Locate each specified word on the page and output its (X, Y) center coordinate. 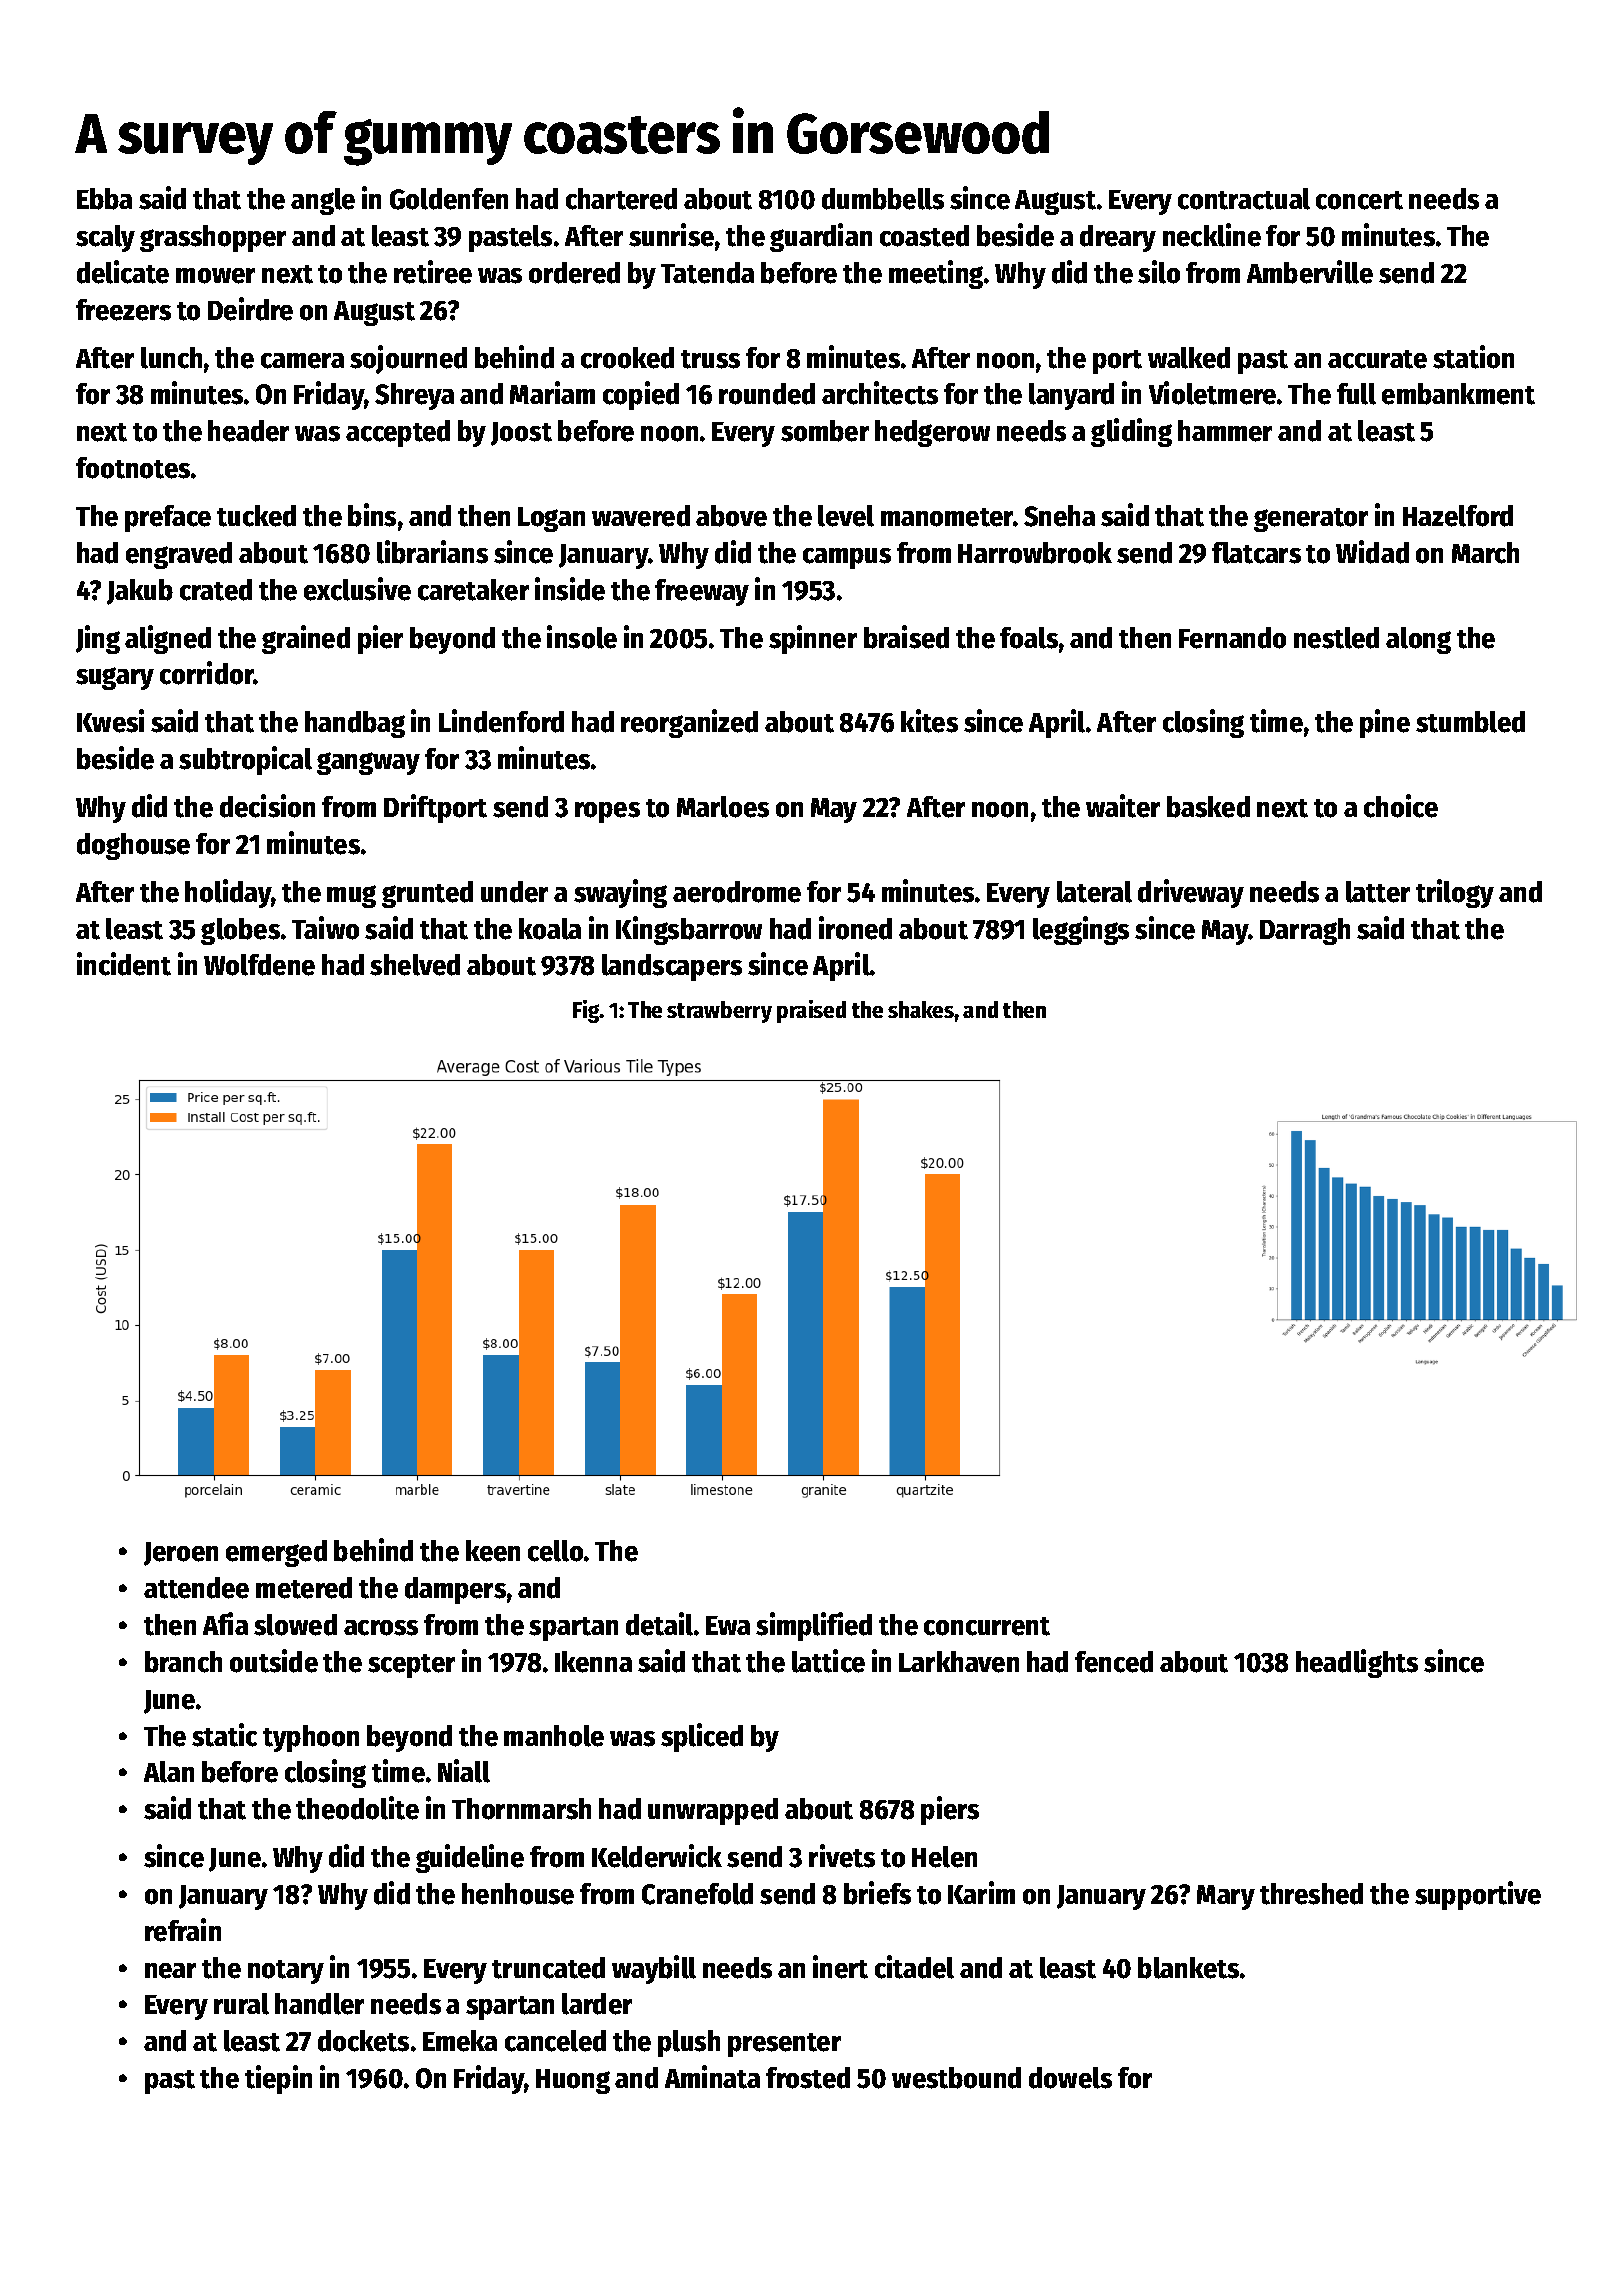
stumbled (1470, 722)
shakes (921, 1009)
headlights (1357, 1663)
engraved (179, 555)
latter (1378, 892)
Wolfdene (259, 965)
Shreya (414, 396)
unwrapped (713, 1811)
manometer (947, 517)
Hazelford (1458, 516)
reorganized (689, 723)
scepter (411, 1666)
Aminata (712, 2077)
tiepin (278, 2079)
